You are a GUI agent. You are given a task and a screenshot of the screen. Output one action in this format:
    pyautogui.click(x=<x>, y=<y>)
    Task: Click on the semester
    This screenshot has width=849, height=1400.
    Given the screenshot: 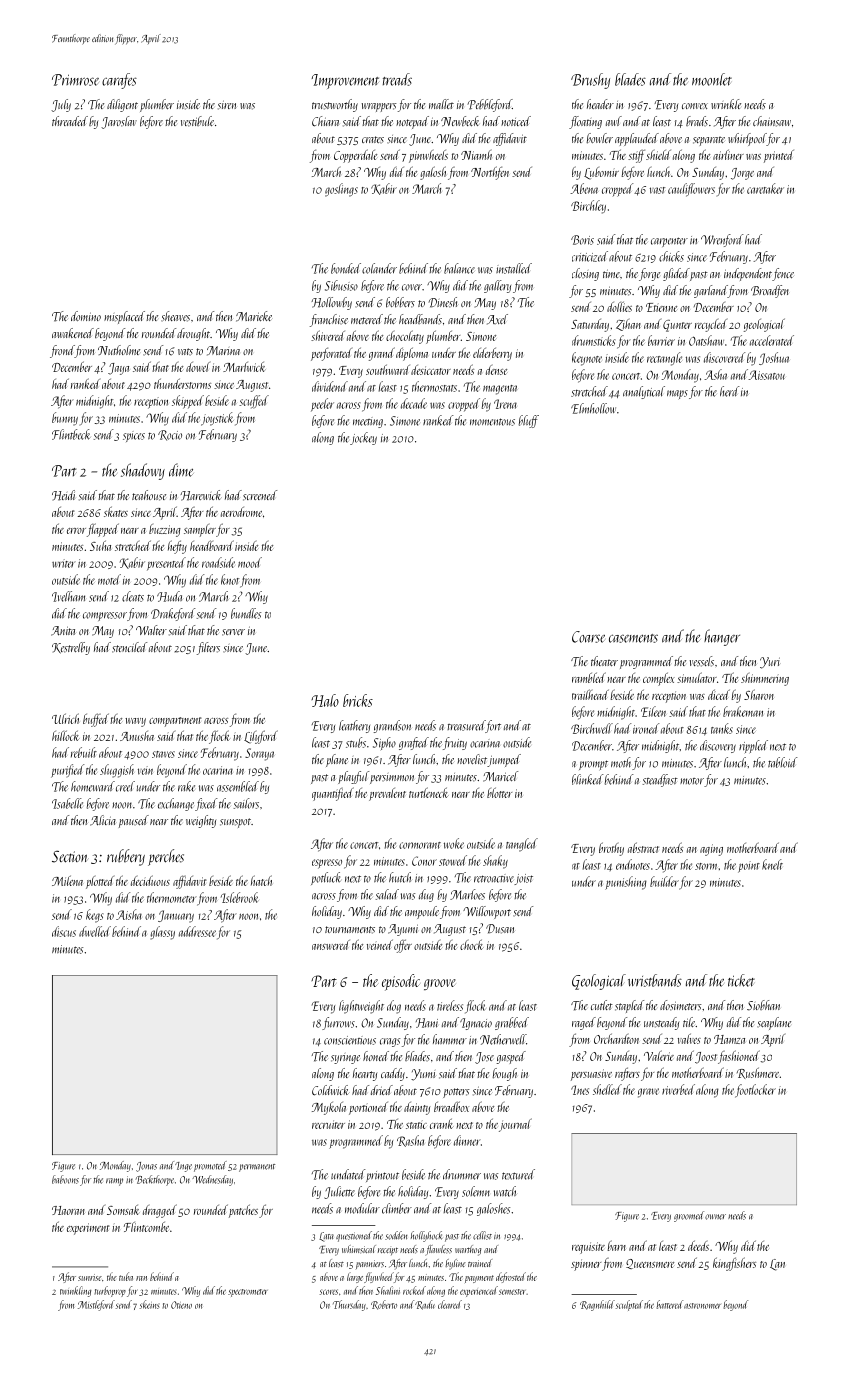 What is the action you would take?
    pyautogui.click(x=512, y=1292)
